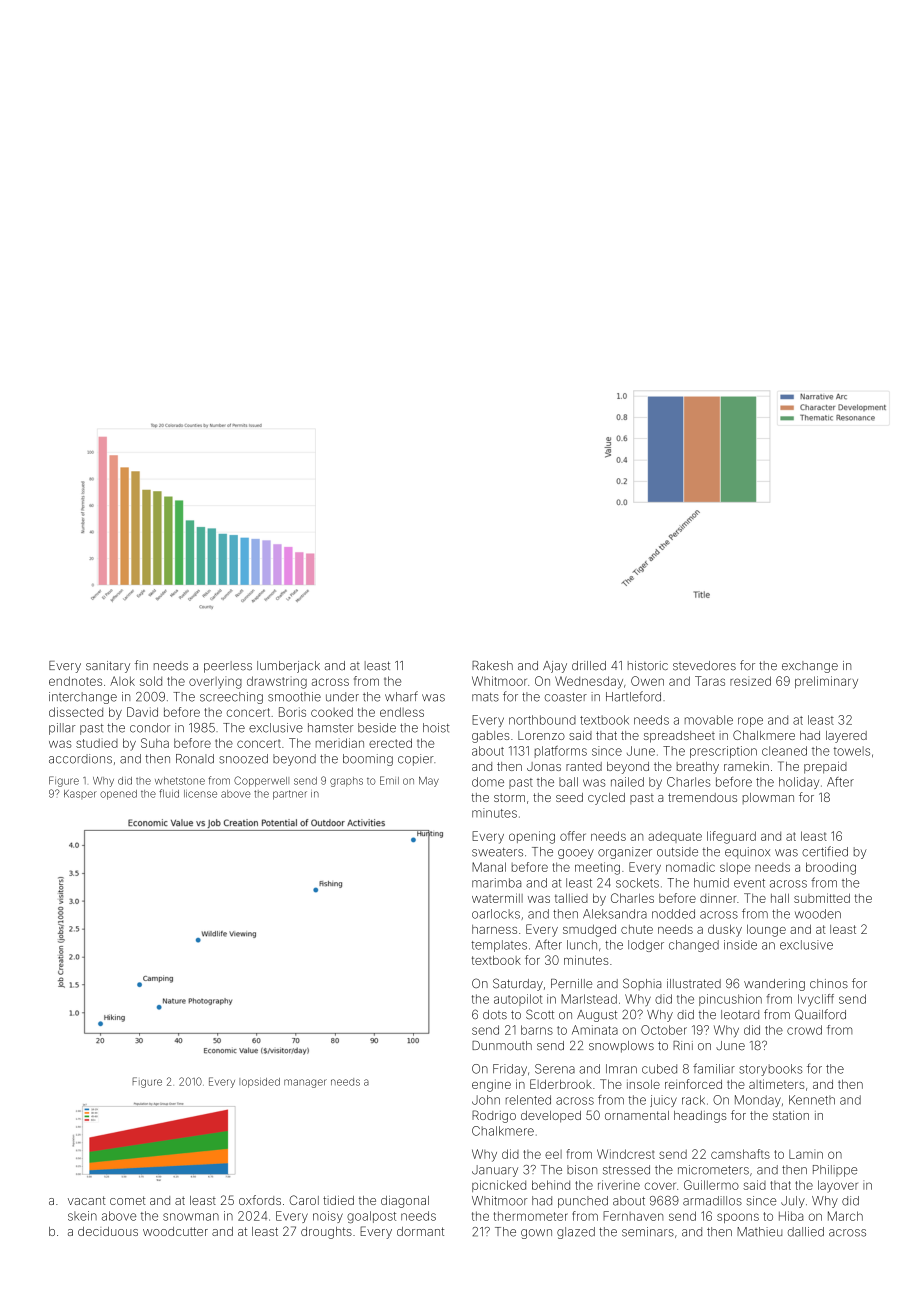 This document has width=924, height=1308. Describe the element at coordinates (80, 794) in the document. I see `Kasper` at that location.
